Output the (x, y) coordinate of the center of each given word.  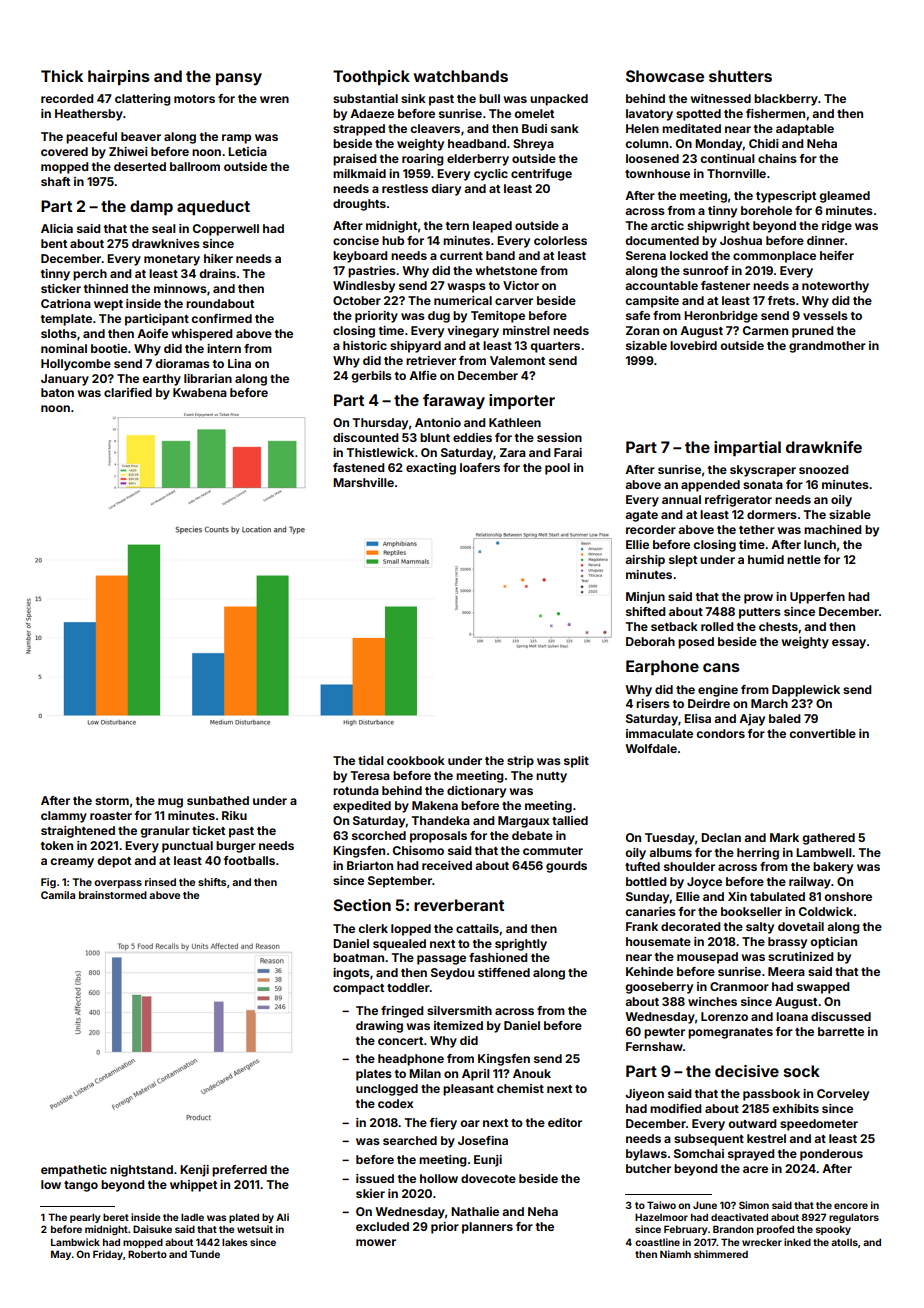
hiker (218, 258)
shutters (740, 76)
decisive (747, 1071)
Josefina (483, 1140)
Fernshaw (654, 1046)
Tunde (205, 1254)
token (57, 845)
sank (565, 128)
